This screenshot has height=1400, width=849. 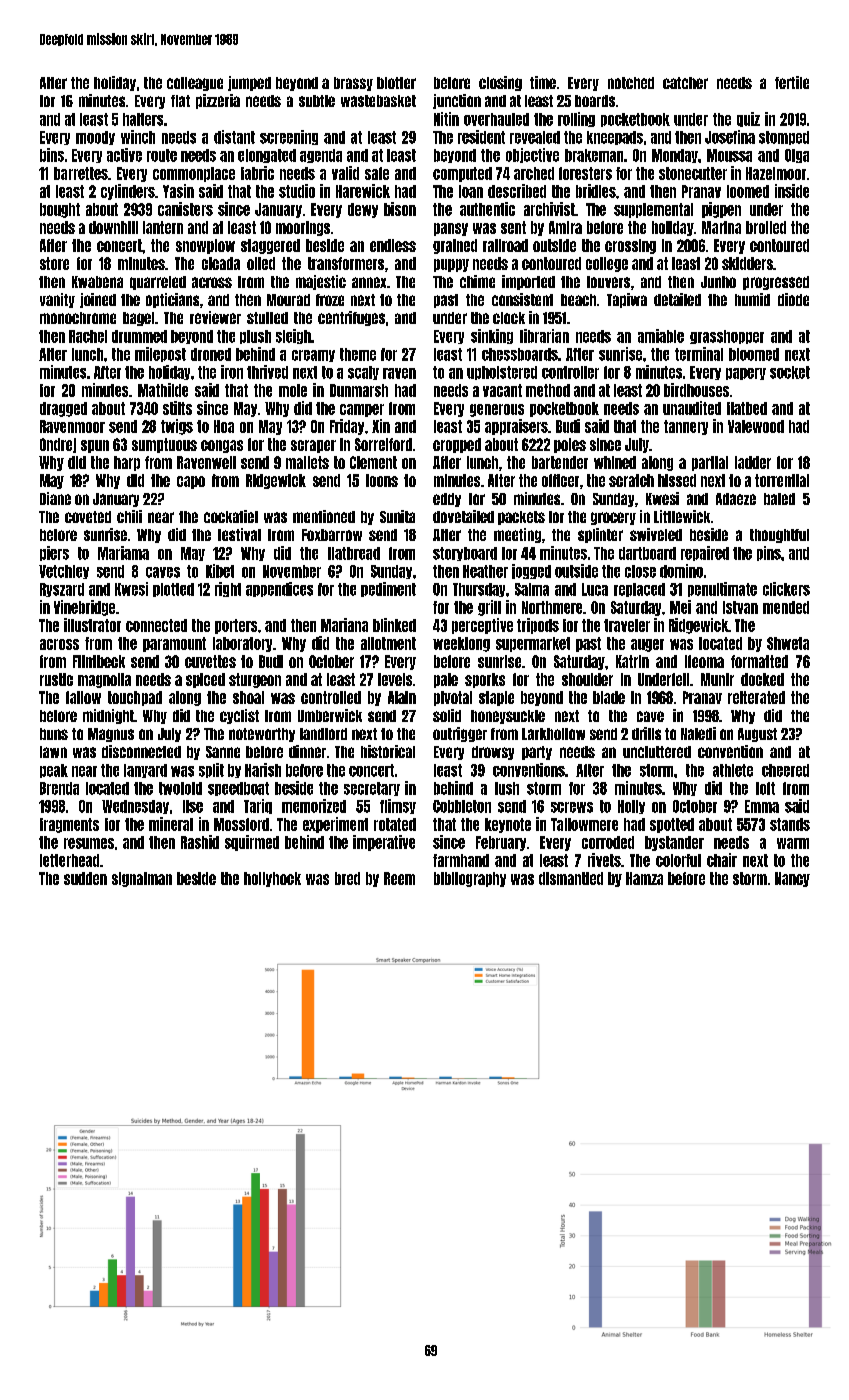 What do you see at coordinates (56, 679) in the screenshot?
I see `rustic` at bounding box center [56, 679].
